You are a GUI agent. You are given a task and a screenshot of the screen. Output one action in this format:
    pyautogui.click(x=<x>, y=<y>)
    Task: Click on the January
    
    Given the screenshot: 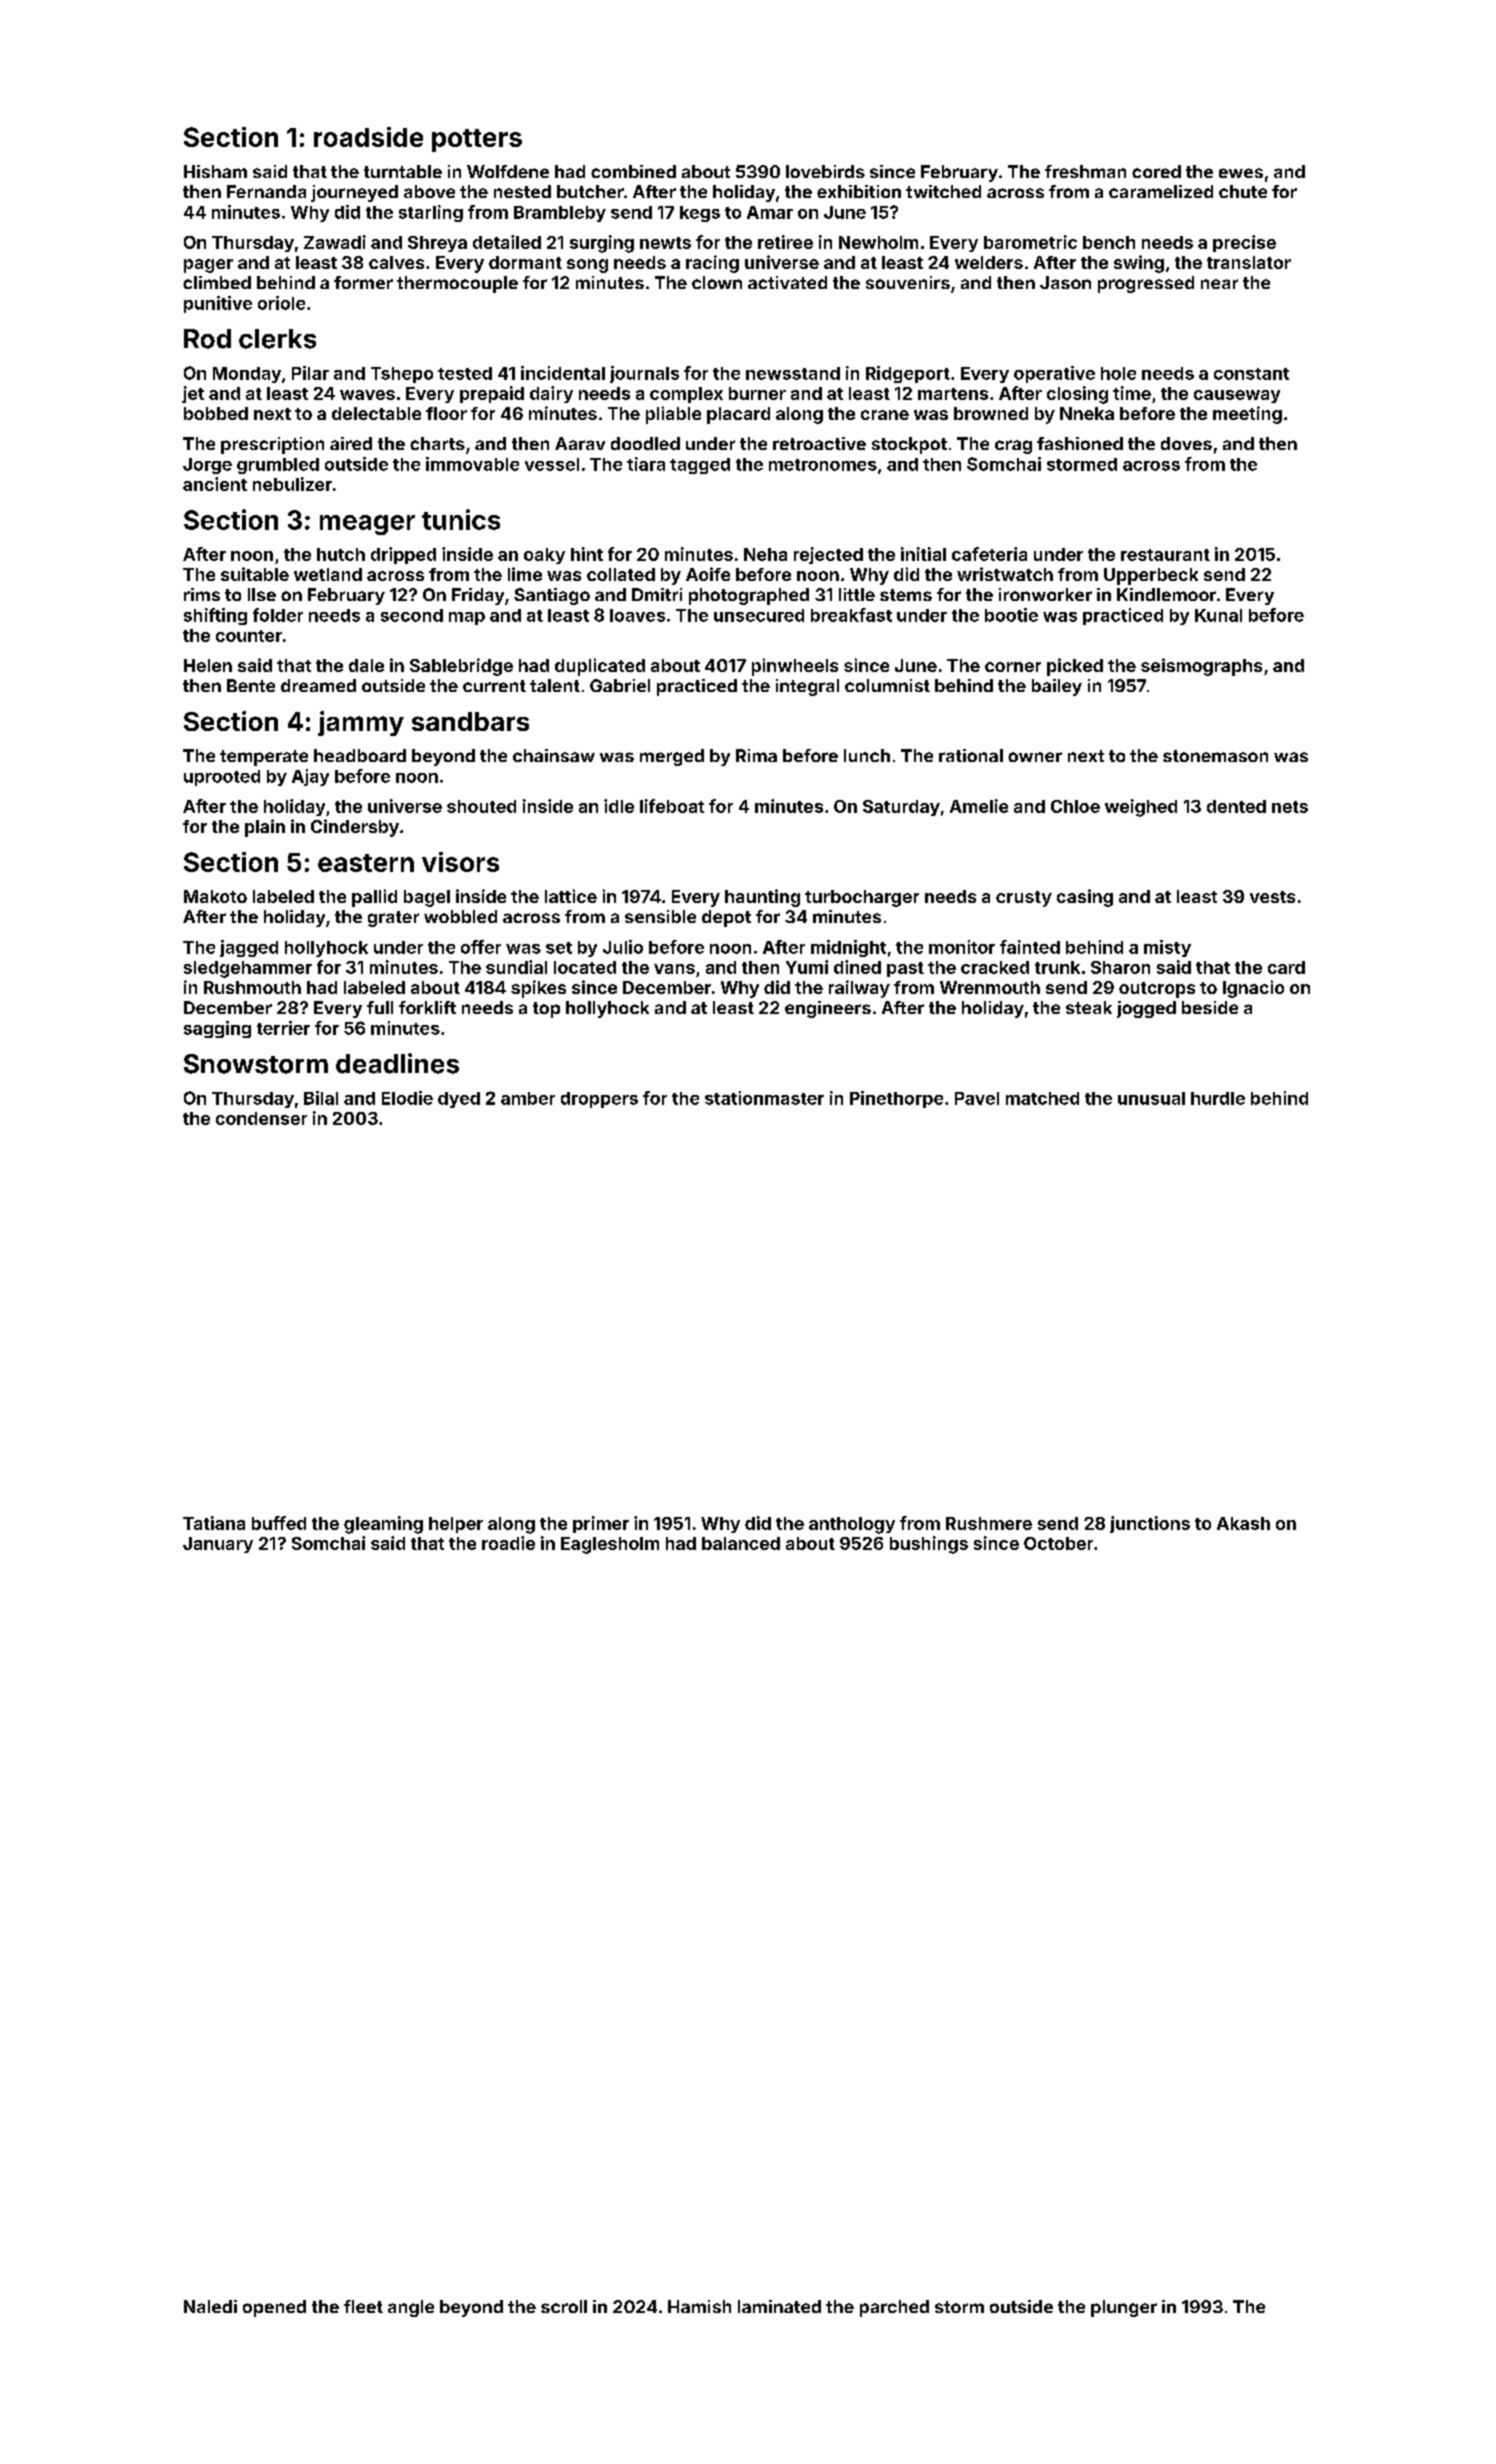 What is the action you would take?
    pyautogui.click(x=218, y=1545)
